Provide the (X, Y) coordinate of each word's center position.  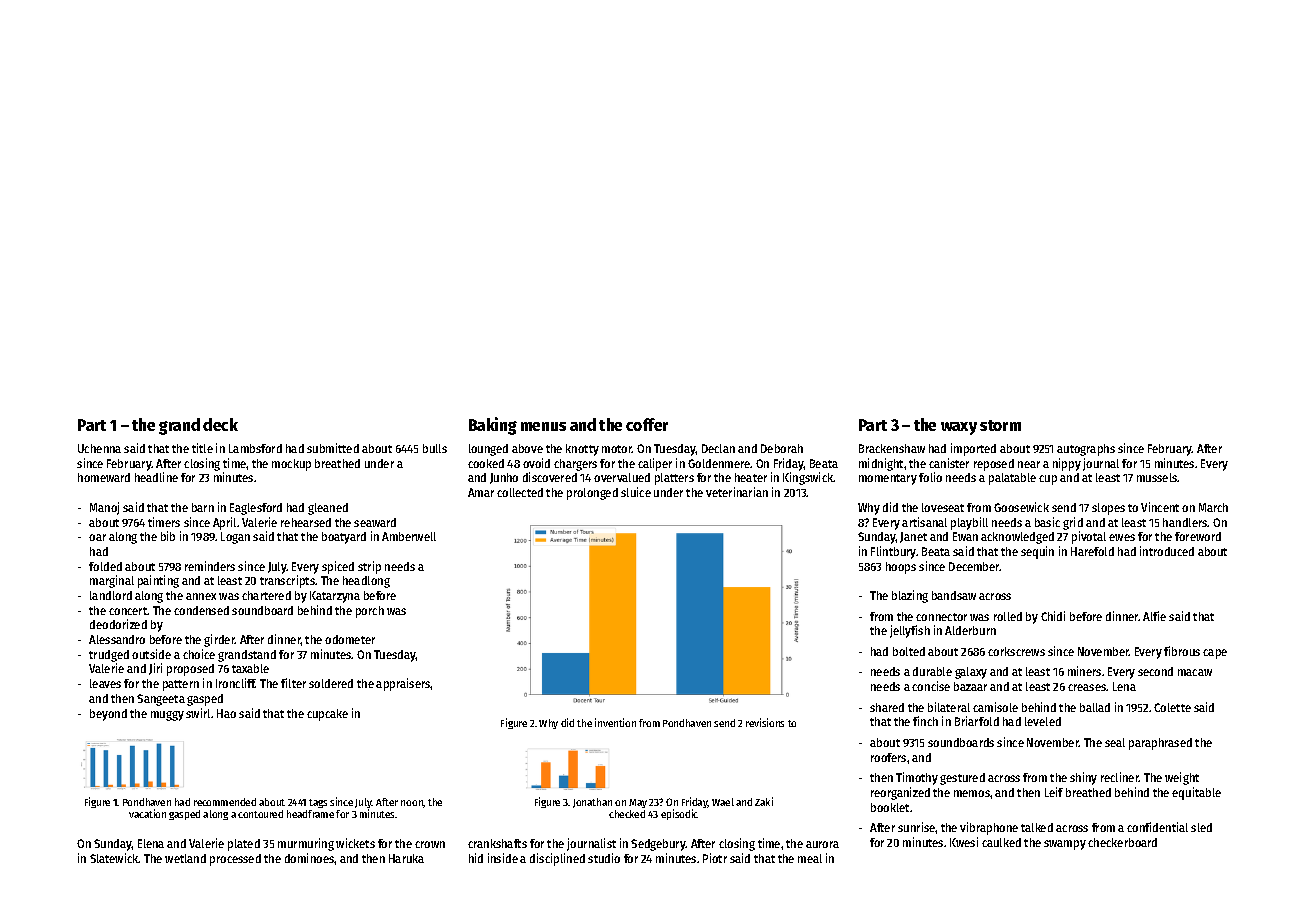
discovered (550, 477)
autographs (1086, 450)
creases (1087, 687)
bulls (435, 448)
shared (887, 707)
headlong (366, 582)
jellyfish (910, 631)
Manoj (104, 508)
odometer (350, 639)
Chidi (1053, 616)
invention (615, 722)
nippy (1067, 464)
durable (932, 671)
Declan (718, 448)
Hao (226, 713)
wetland (185, 858)
